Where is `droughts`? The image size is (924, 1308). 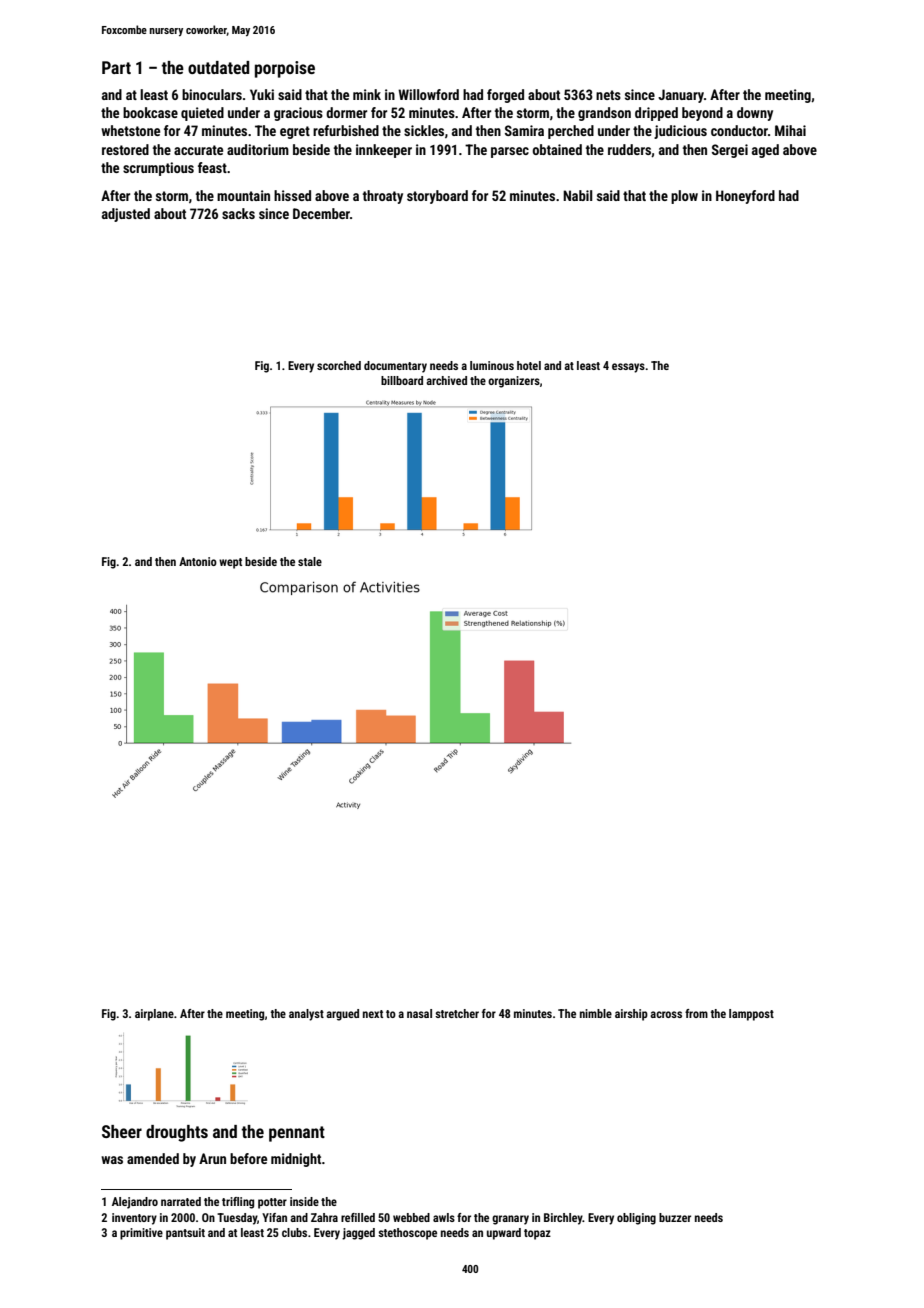
droughts is located at coordinates (177, 1133).
